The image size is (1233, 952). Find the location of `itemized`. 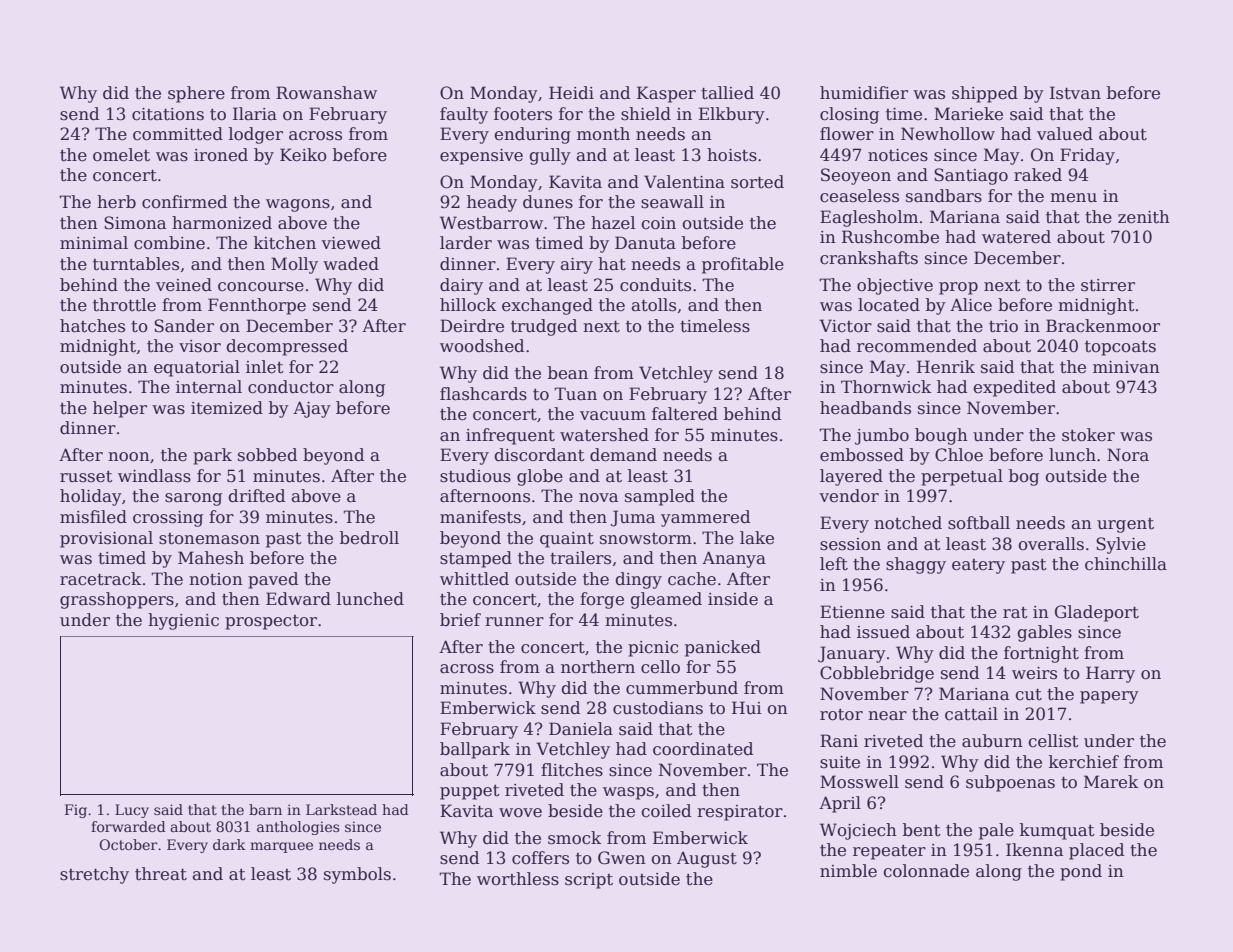

itemized is located at coordinates (227, 408).
